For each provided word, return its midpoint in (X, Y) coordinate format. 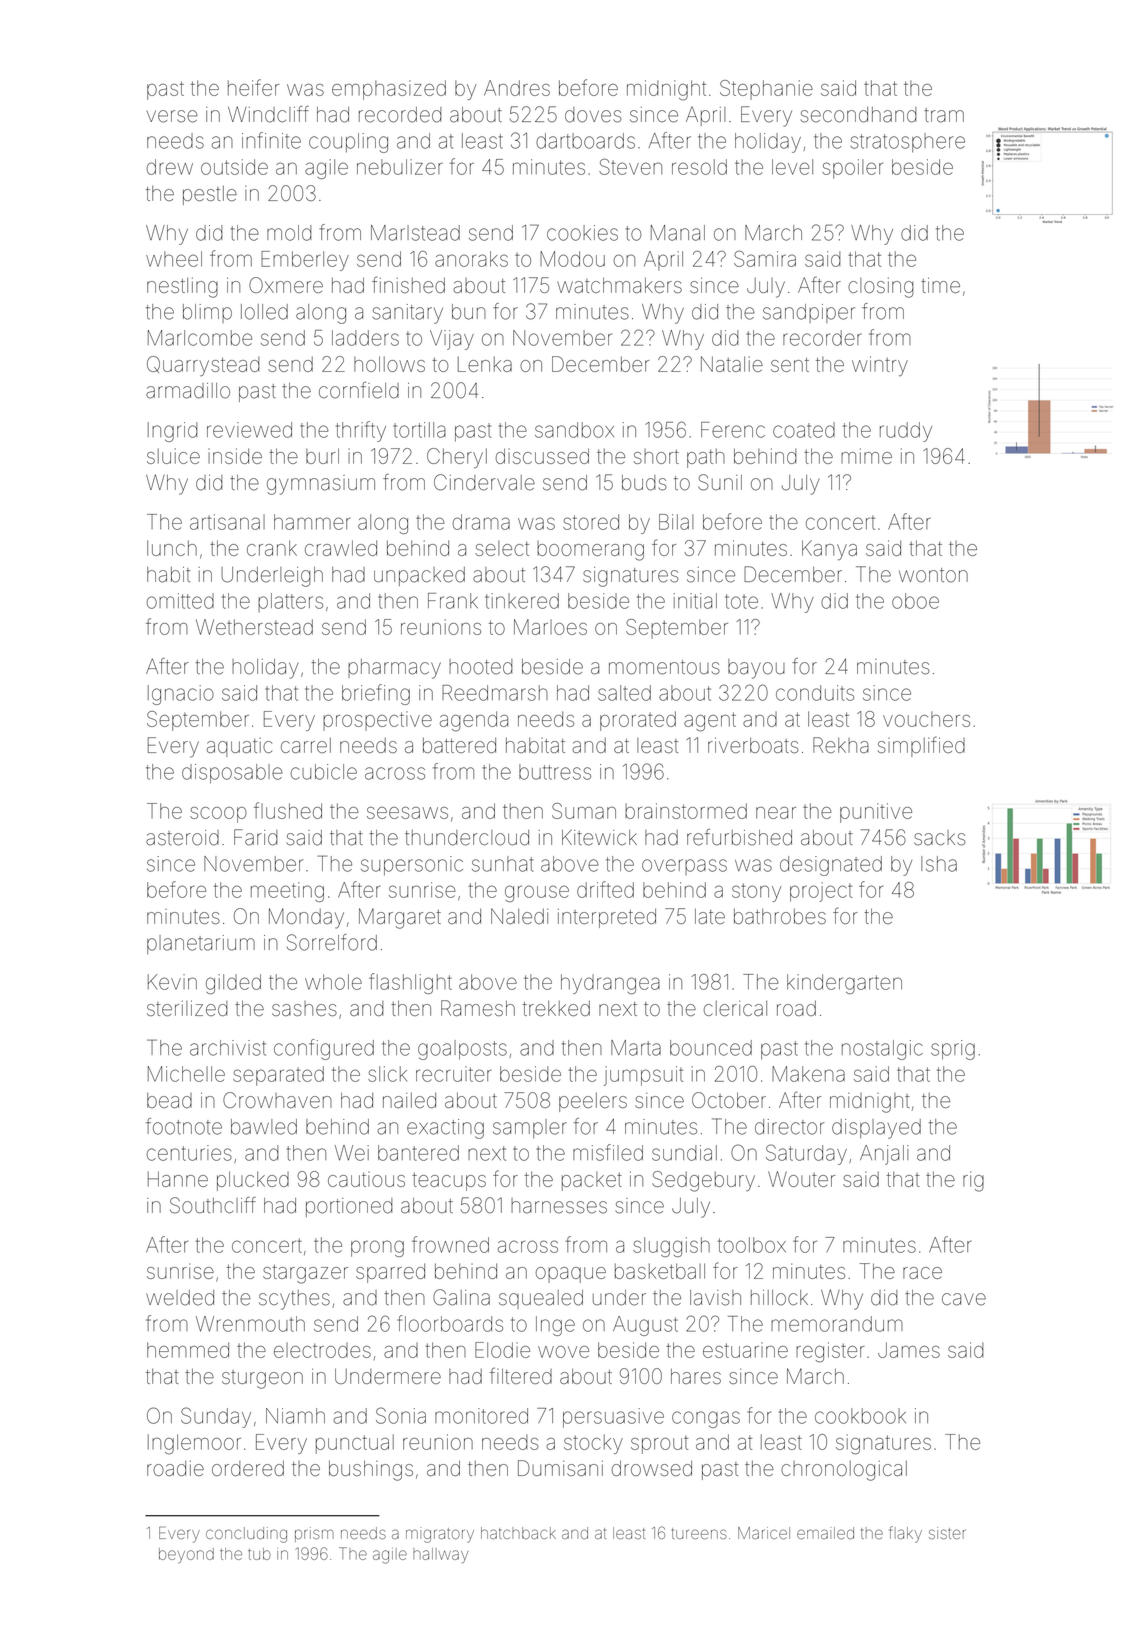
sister (947, 1533)
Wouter (801, 1179)
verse (172, 116)
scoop (218, 815)
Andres (517, 88)
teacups (449, 1182)
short (656, 456)
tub (259, 1554)
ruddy (906, 432)
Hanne (178, 1179)
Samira (765, 259)
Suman (584, 811)
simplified (921, 746)
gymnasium (321, 485)
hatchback (518, 1533)
